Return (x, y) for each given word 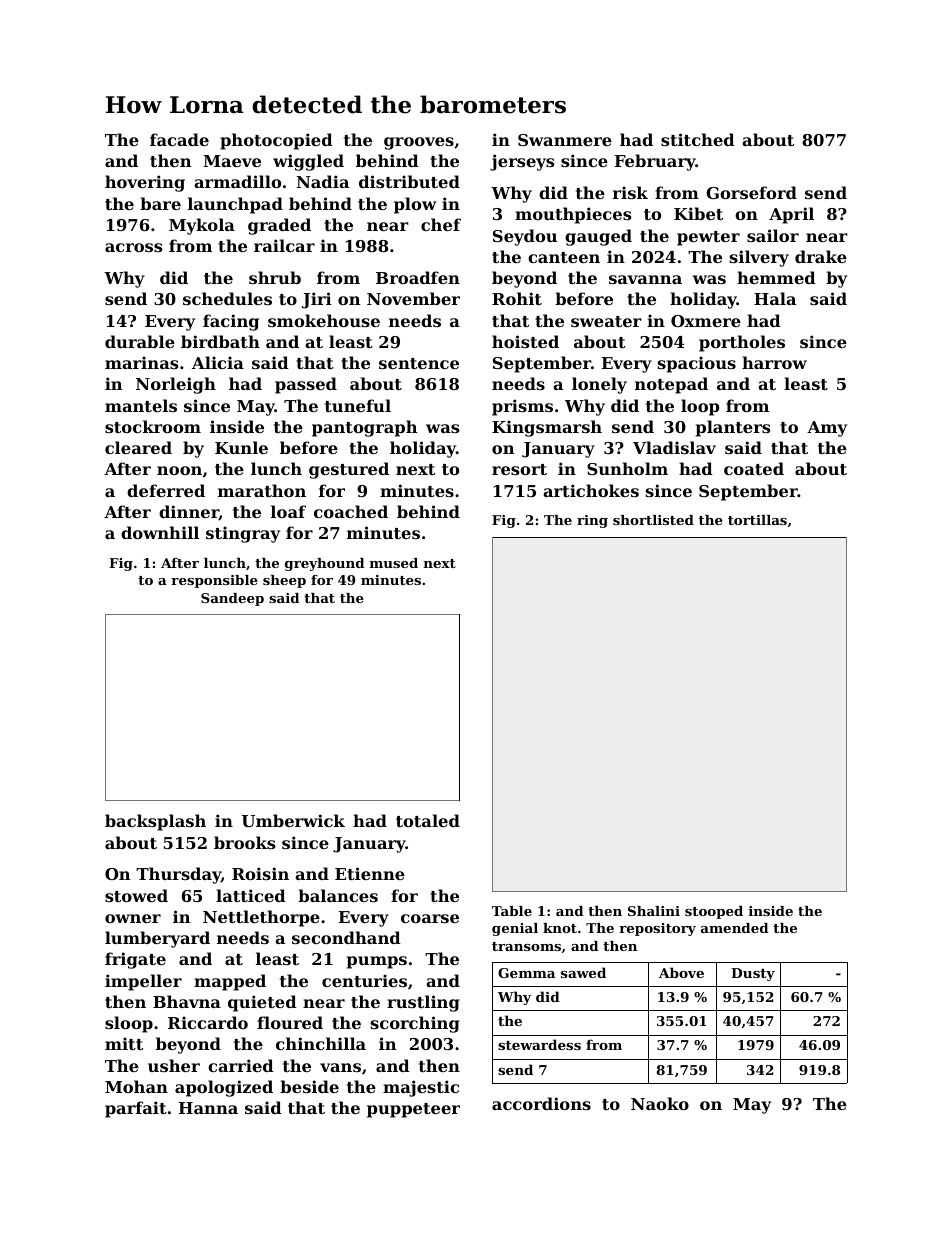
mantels (141, 405)
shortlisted (653, 520)
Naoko (660, 1103)
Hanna (208, 1108)
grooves (419, 143)
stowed (136, 895)
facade (179, 139)
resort (519, 469)
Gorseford (751, 192)
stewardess (539, 1044)
